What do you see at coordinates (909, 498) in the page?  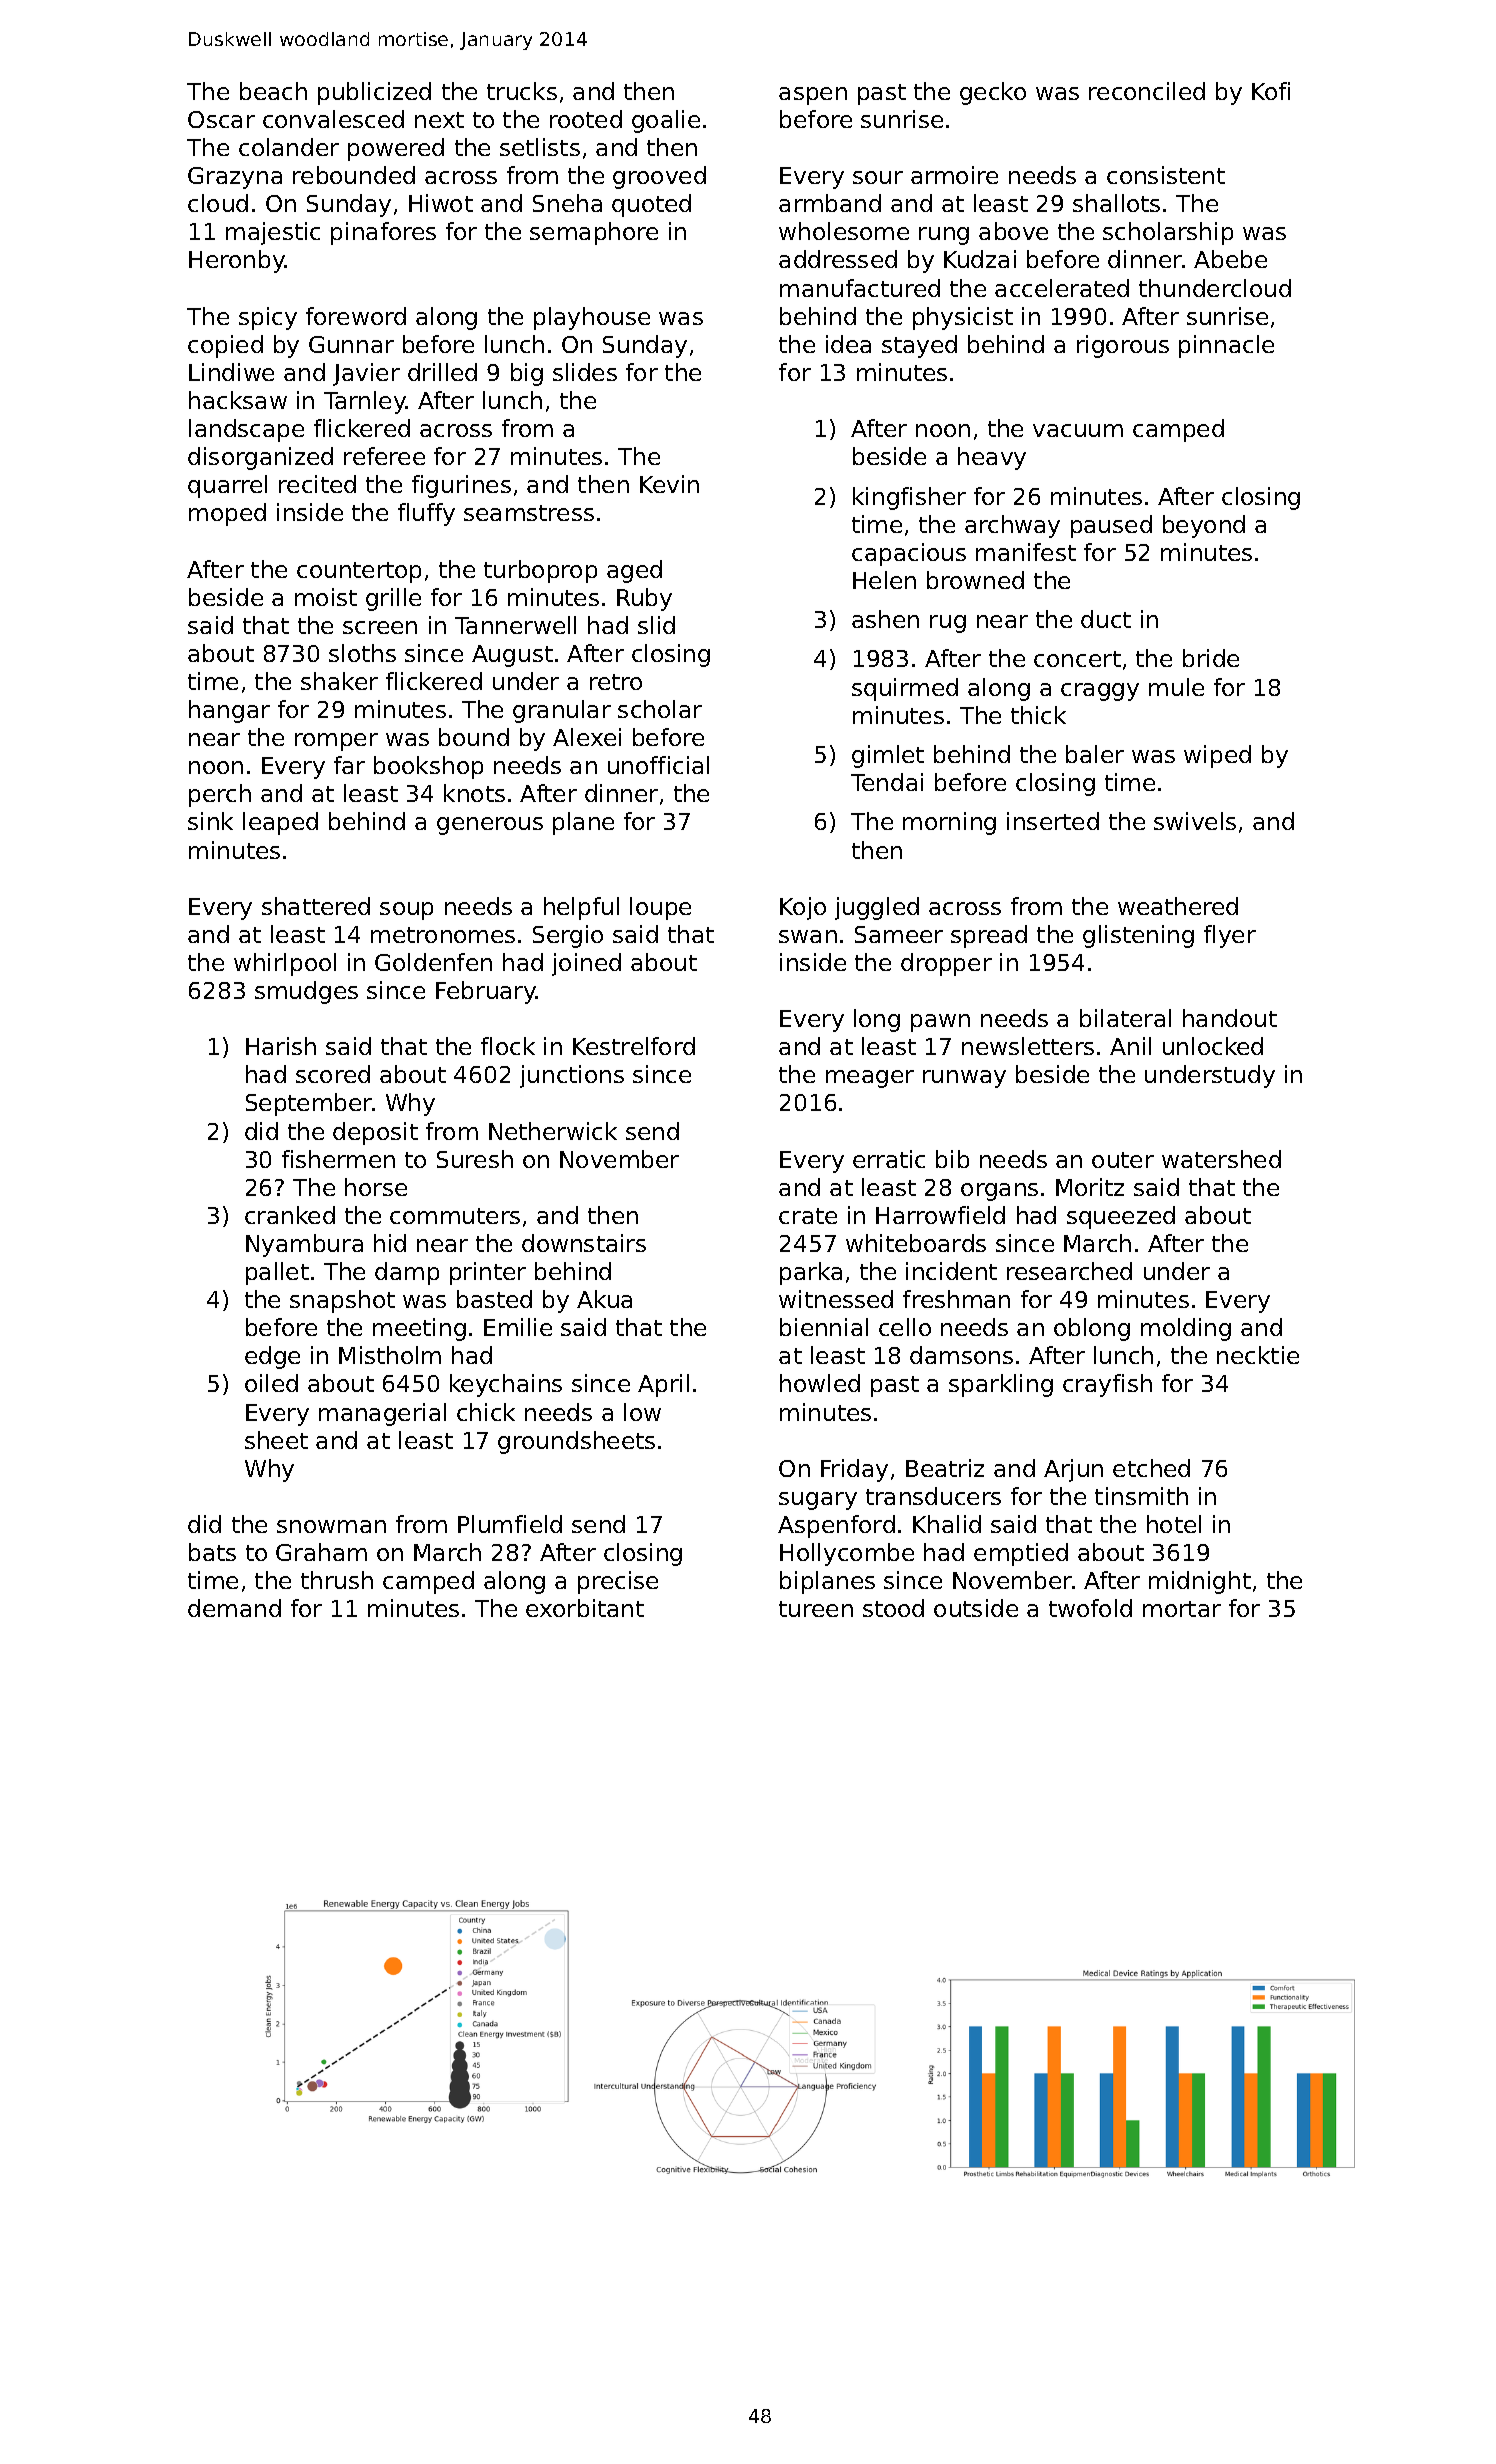 I see `kingfisher` at bounding box center [909, 498].
